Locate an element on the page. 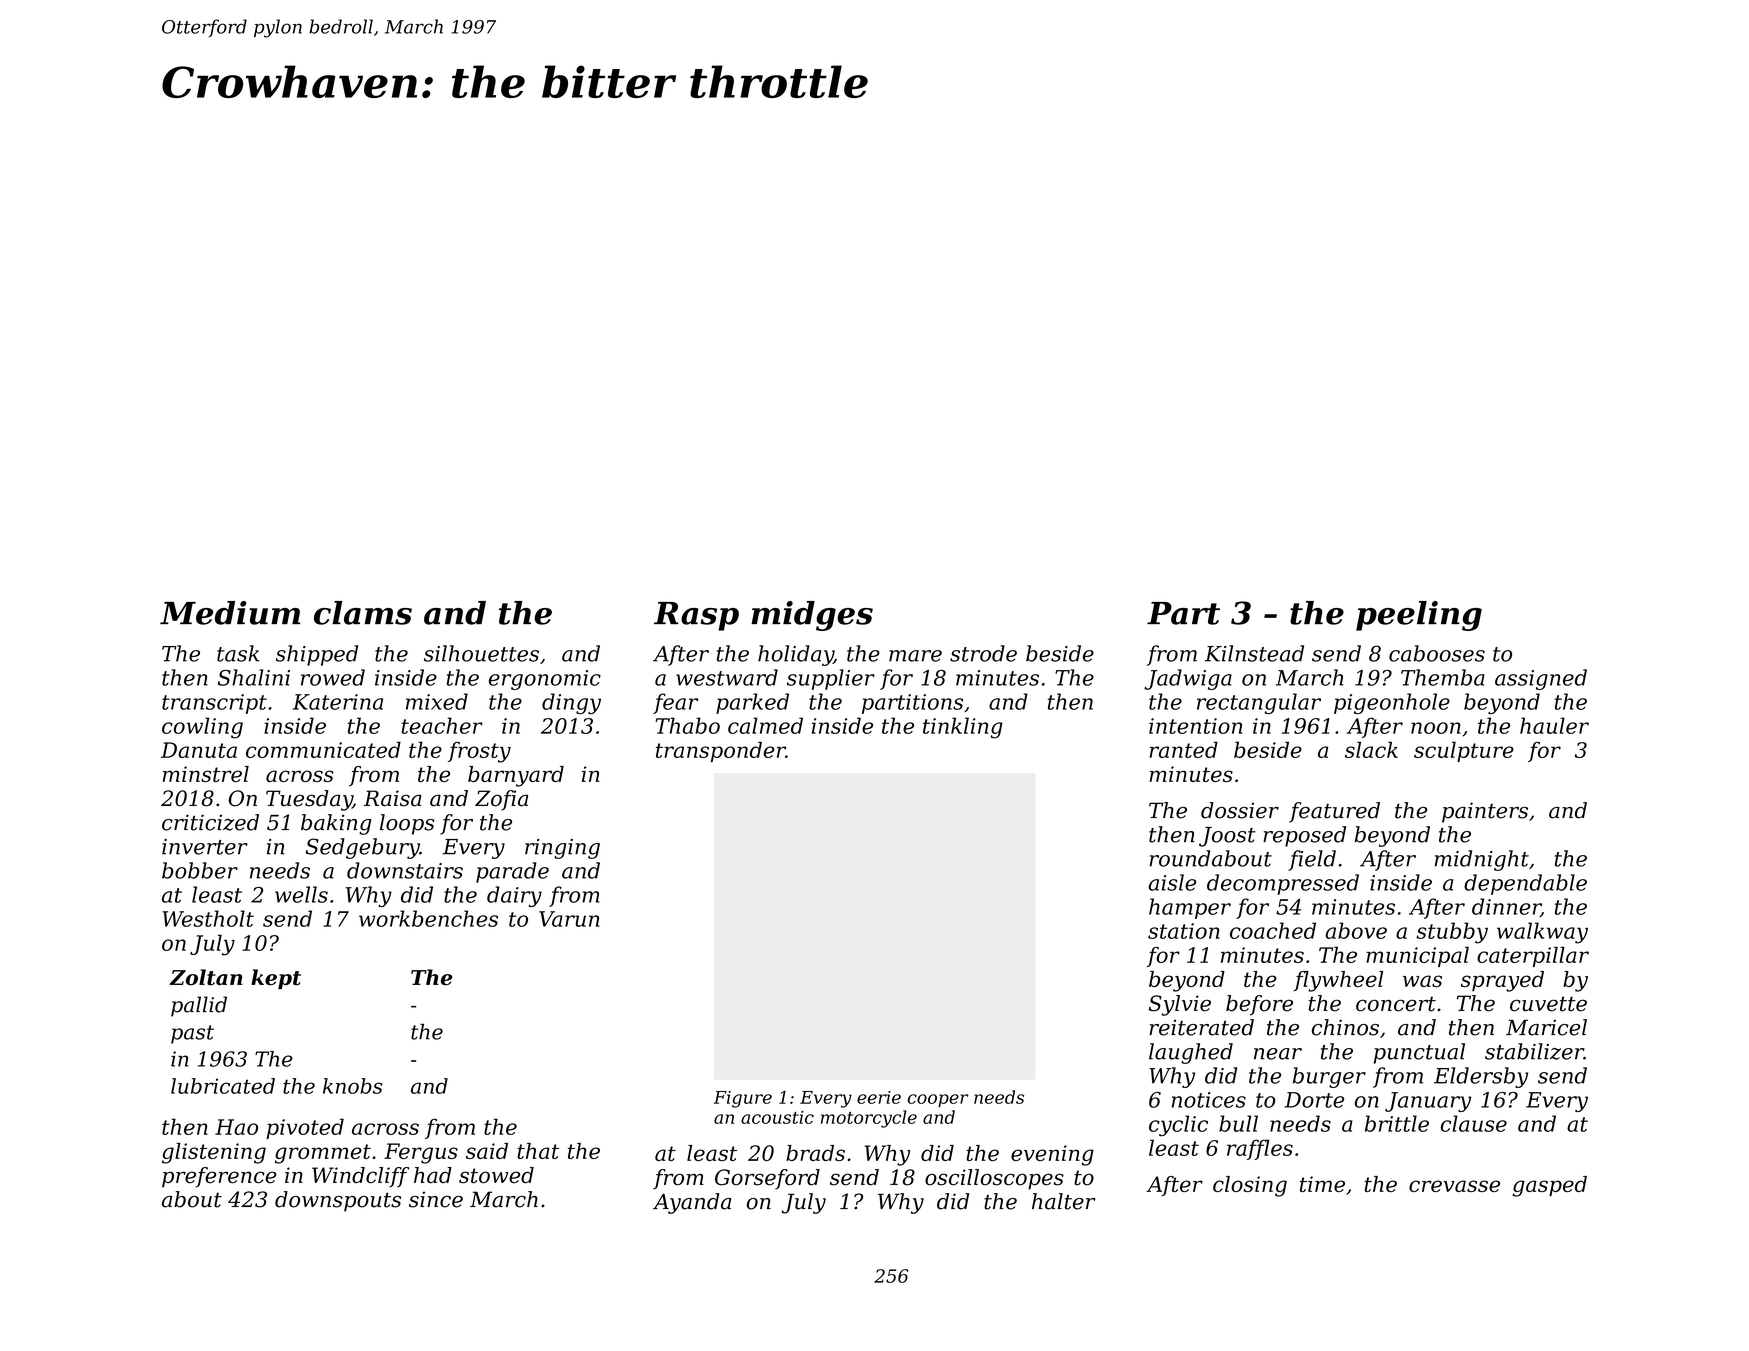 The image size is (1749, 1351). crevasse is located at coordinates (1454, 1186).
